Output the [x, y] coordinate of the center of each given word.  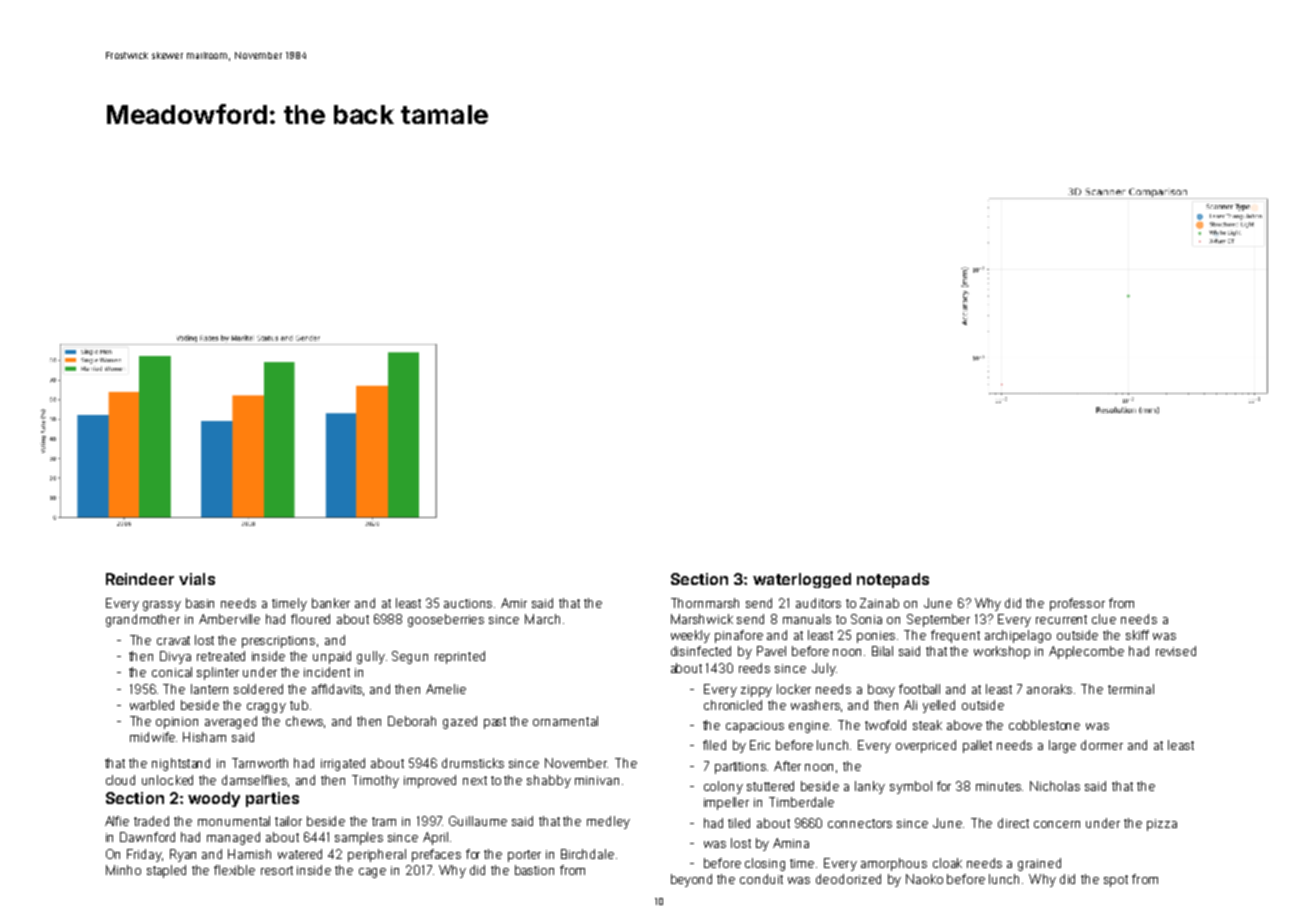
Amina [791, 843]
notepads [893, 580]
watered [300, 854]
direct [1013, 823]
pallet [977, 746]
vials [197, 579]
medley [608, 822]
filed [714, 745]
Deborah [412, 721]
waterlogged [802, 580]
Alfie [117, 821]
